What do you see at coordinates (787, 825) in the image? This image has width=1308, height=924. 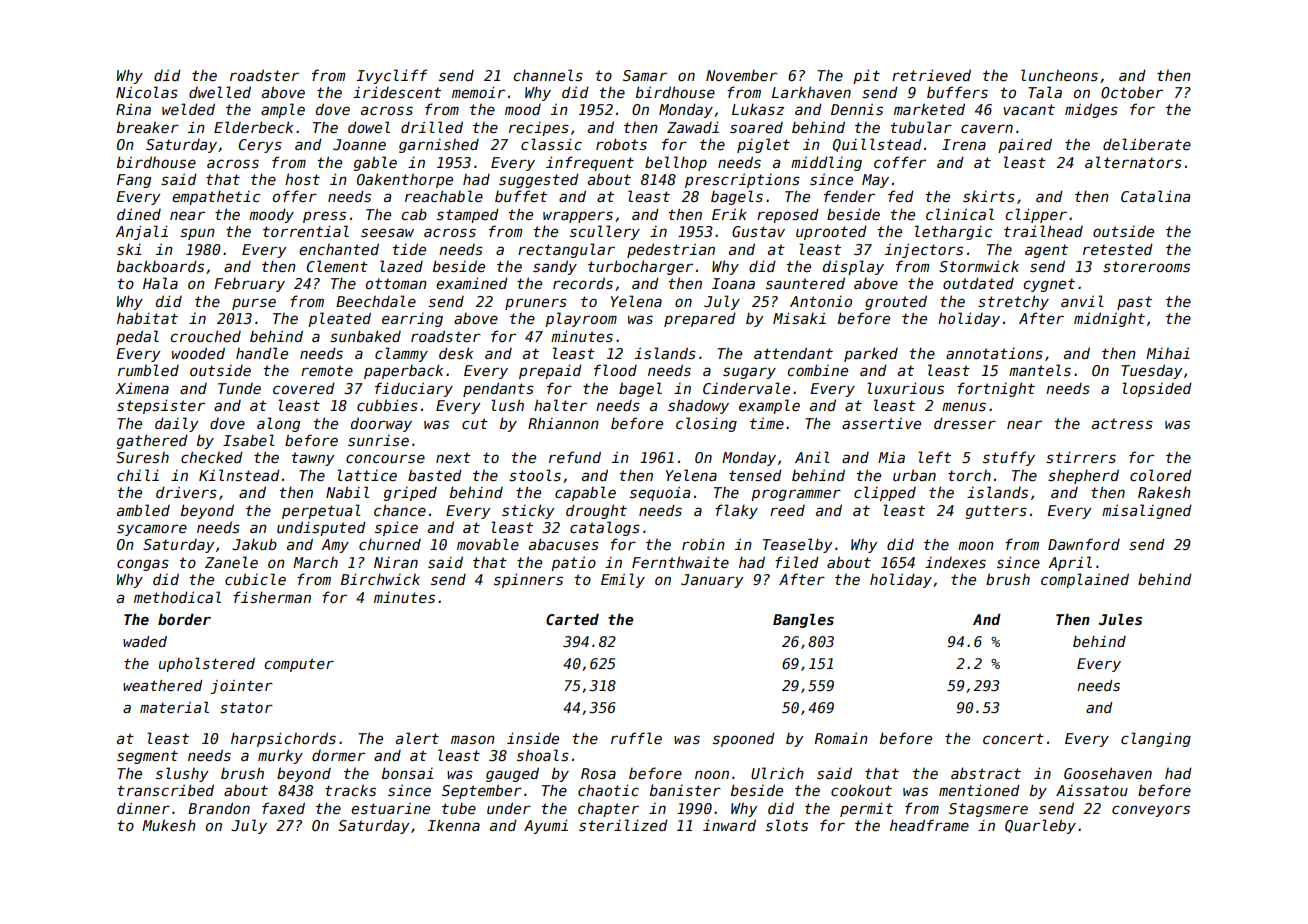 I see `slots` at bounding box center [787, 825].
